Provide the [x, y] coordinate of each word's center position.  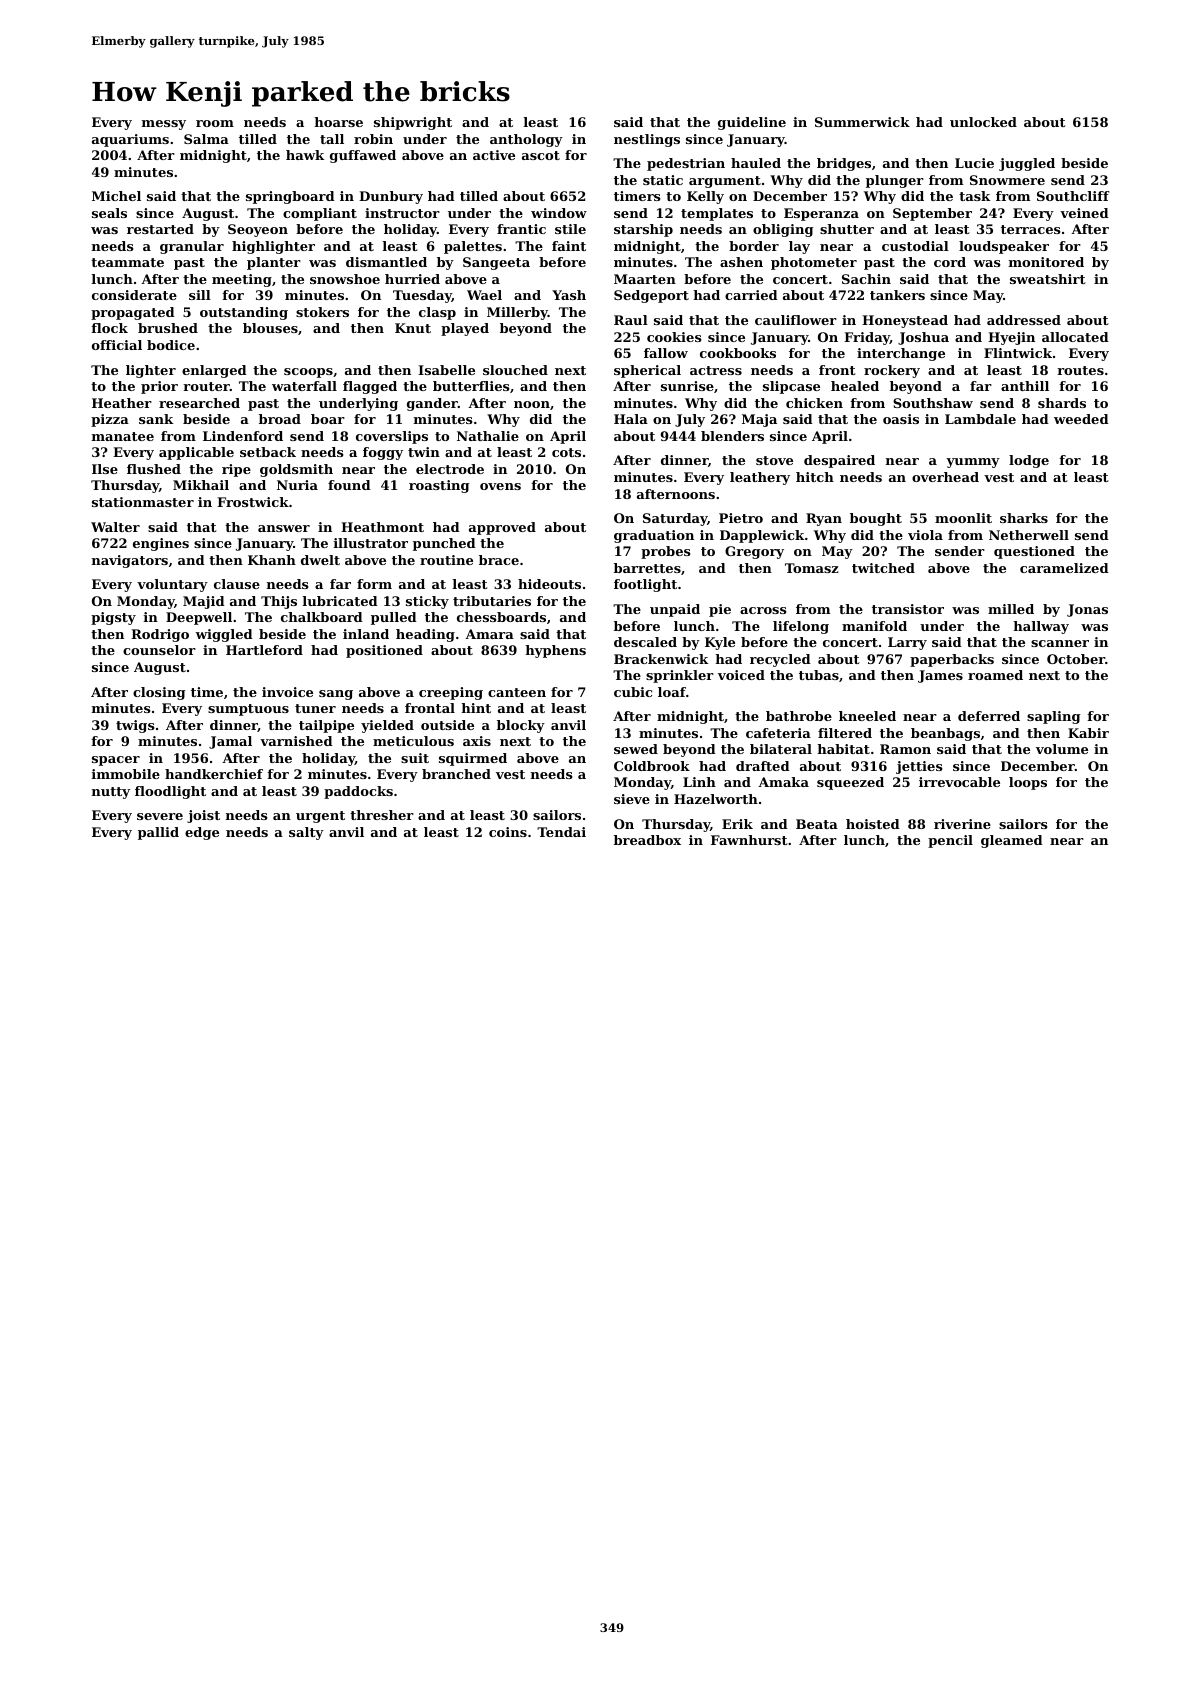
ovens [500, 486]
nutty [111, 793]
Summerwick [862, 122]
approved [502, 528]
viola [925, 535]
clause [237, 584]
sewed [636, 749]
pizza [110, 420]
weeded [1081, 419]
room [215, 123]
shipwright [413, 123]
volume [1062, 749]
